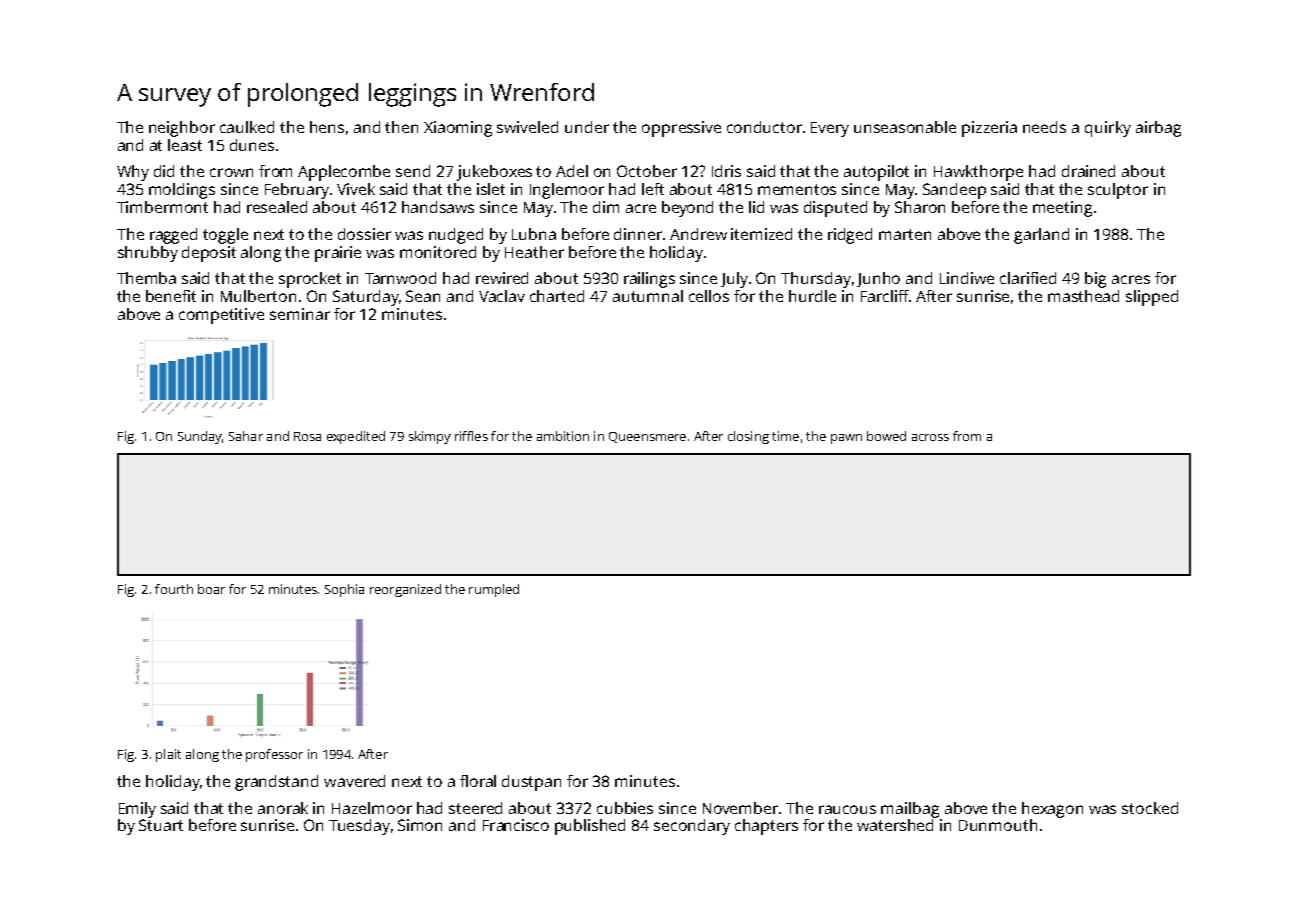 Image resolution: width=1308 pixels, height=924 pixels. Describe the element at coordinates (137, 810) in the screenshot. I see `Emily` at that location.
